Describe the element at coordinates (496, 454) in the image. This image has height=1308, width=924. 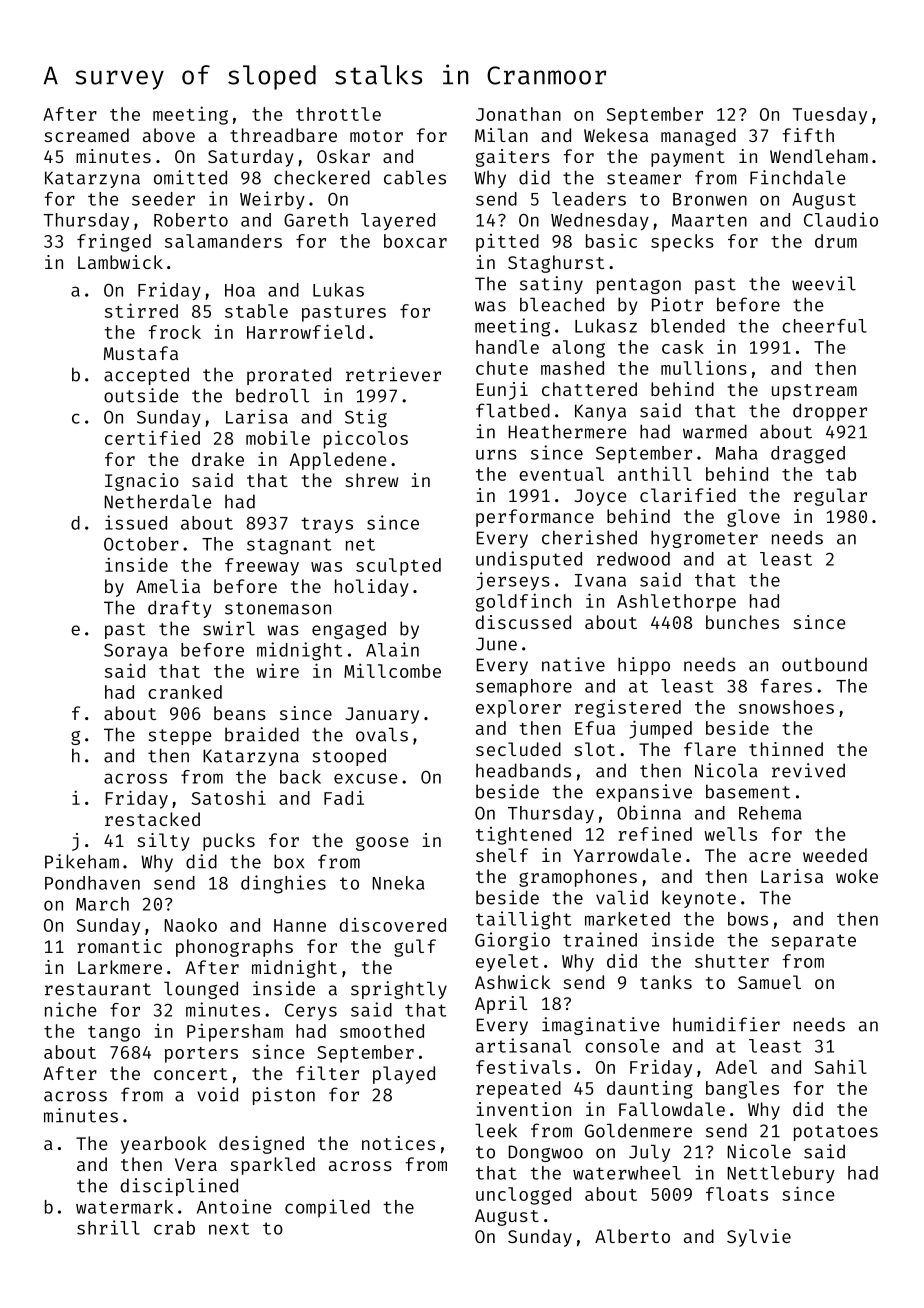
I see `urns` at that location.
